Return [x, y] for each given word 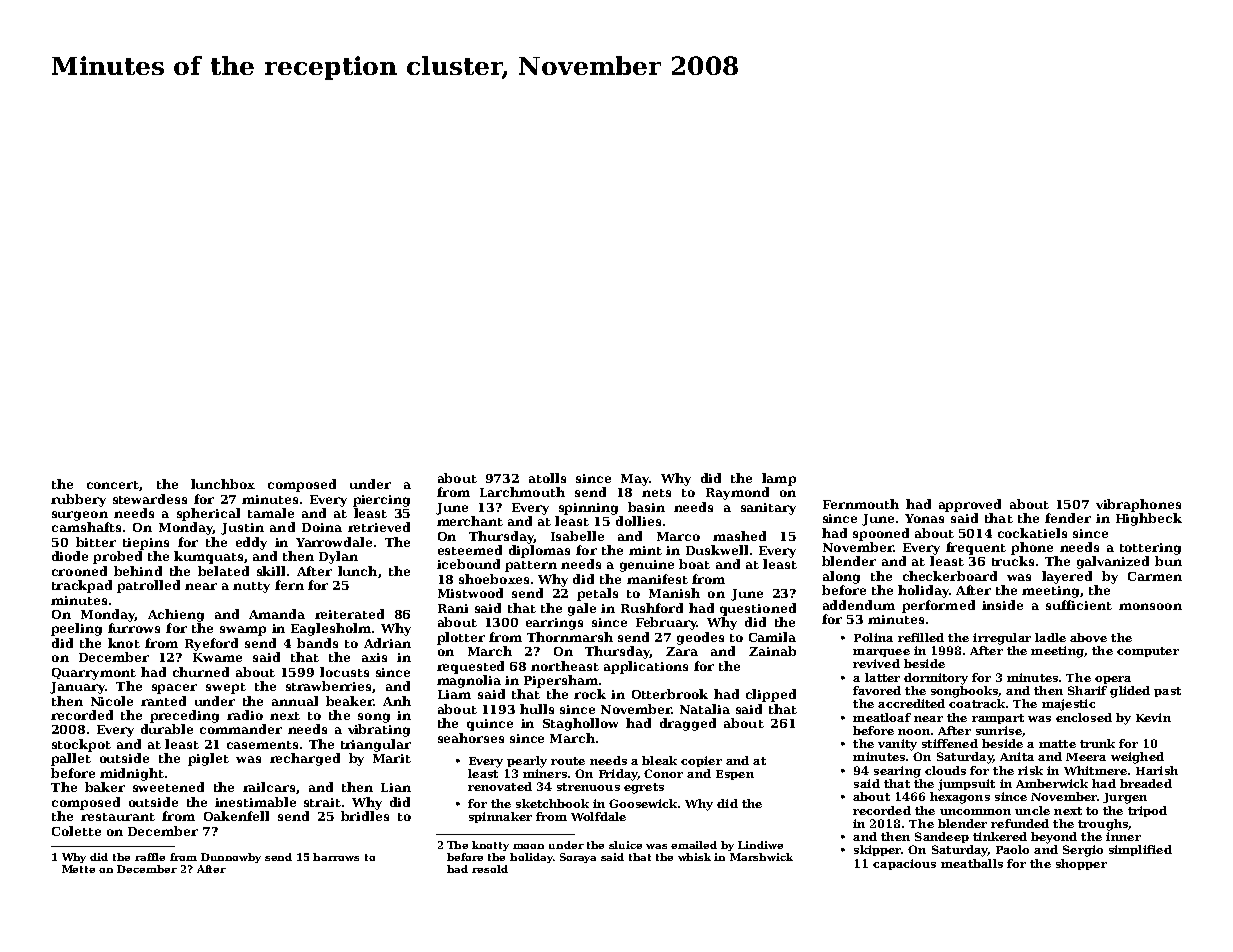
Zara [682, 651]
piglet [208, 759]
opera [1113, 680]
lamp [779, 479]
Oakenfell [236, 816]
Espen [735, 775]
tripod [1147, 811]
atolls [547, 478]
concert [113, 485]
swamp [243, 631]
